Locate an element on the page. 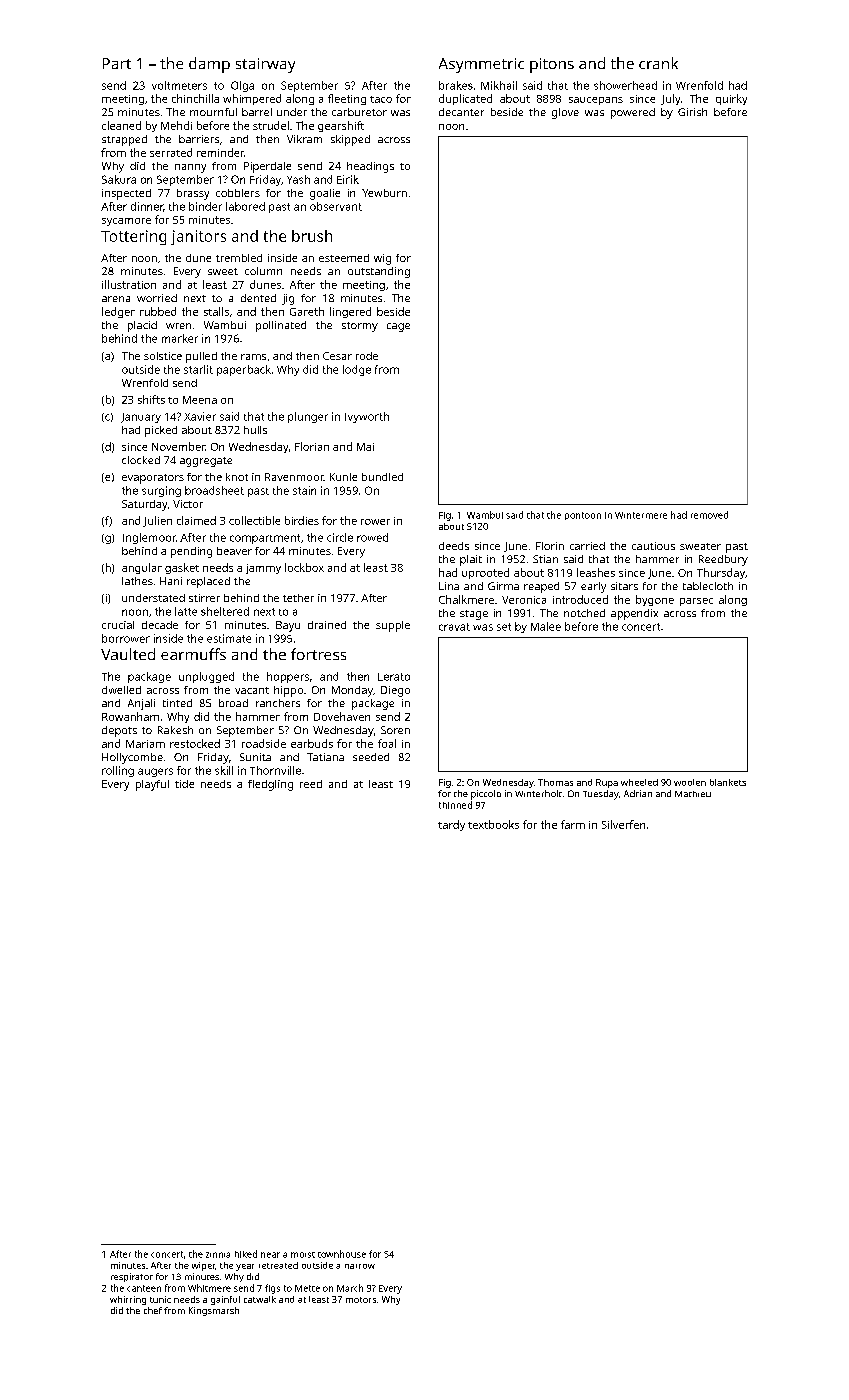 Image resolution: width=849 pixels, height=1400 pixels. cage is located at coordinates (398, 327).
